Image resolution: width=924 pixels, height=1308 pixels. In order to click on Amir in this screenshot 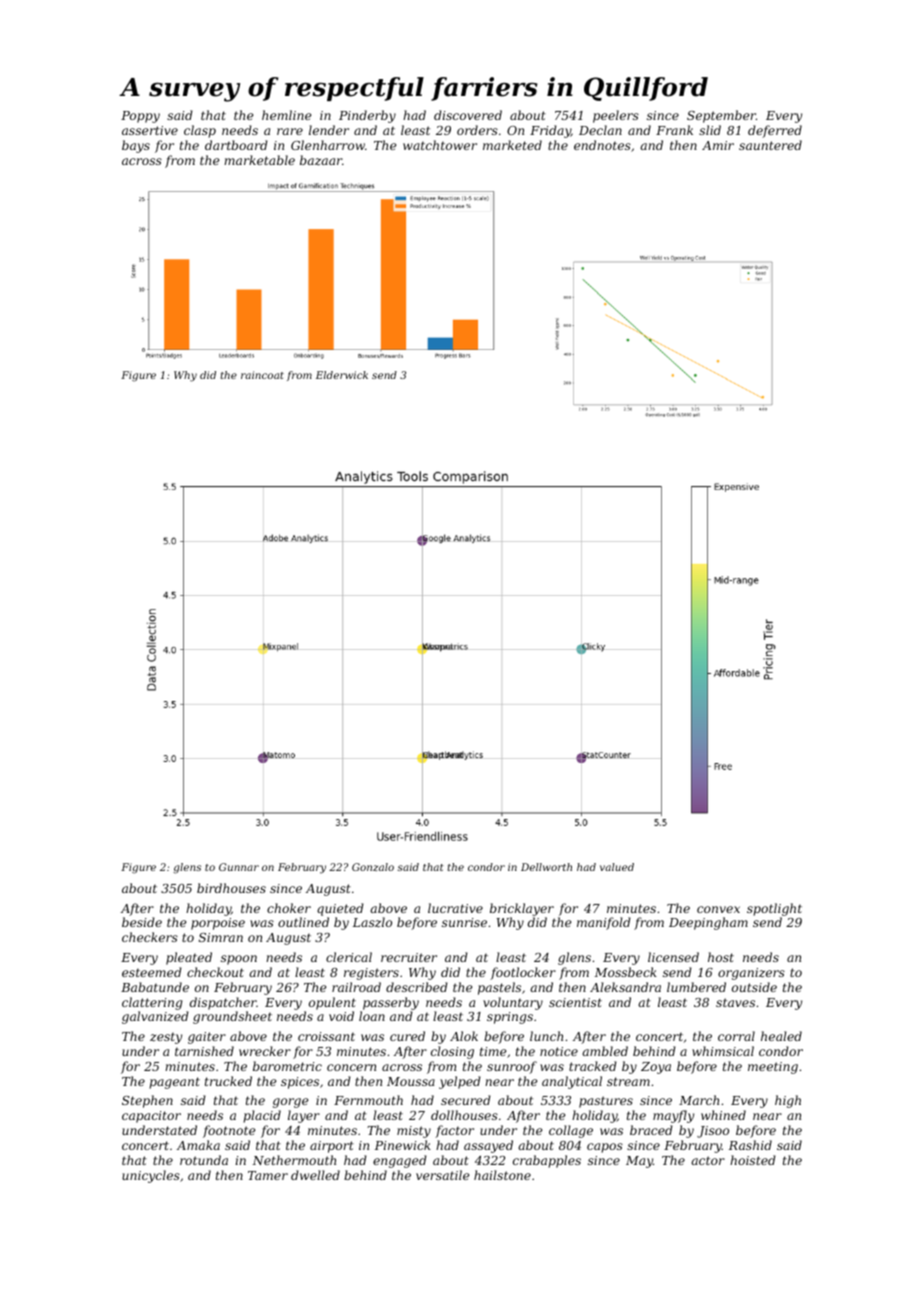, I will do `click(718, 145)`.
